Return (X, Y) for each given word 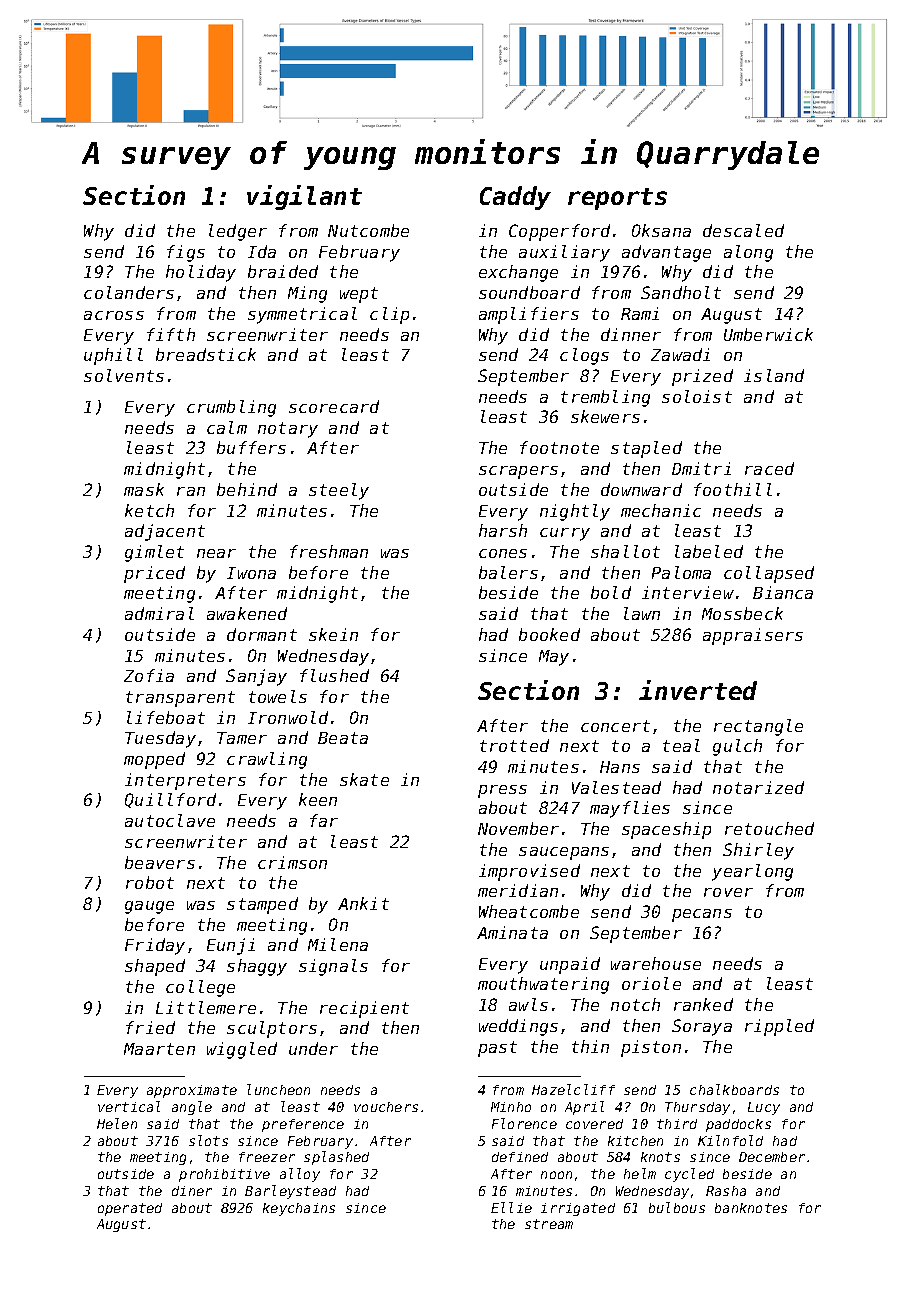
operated (130, 1209)
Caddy (515, 198)
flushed (334, 675)
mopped (154, 760)
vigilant (304, 197)
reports (617, 199)
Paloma (681, 572)
